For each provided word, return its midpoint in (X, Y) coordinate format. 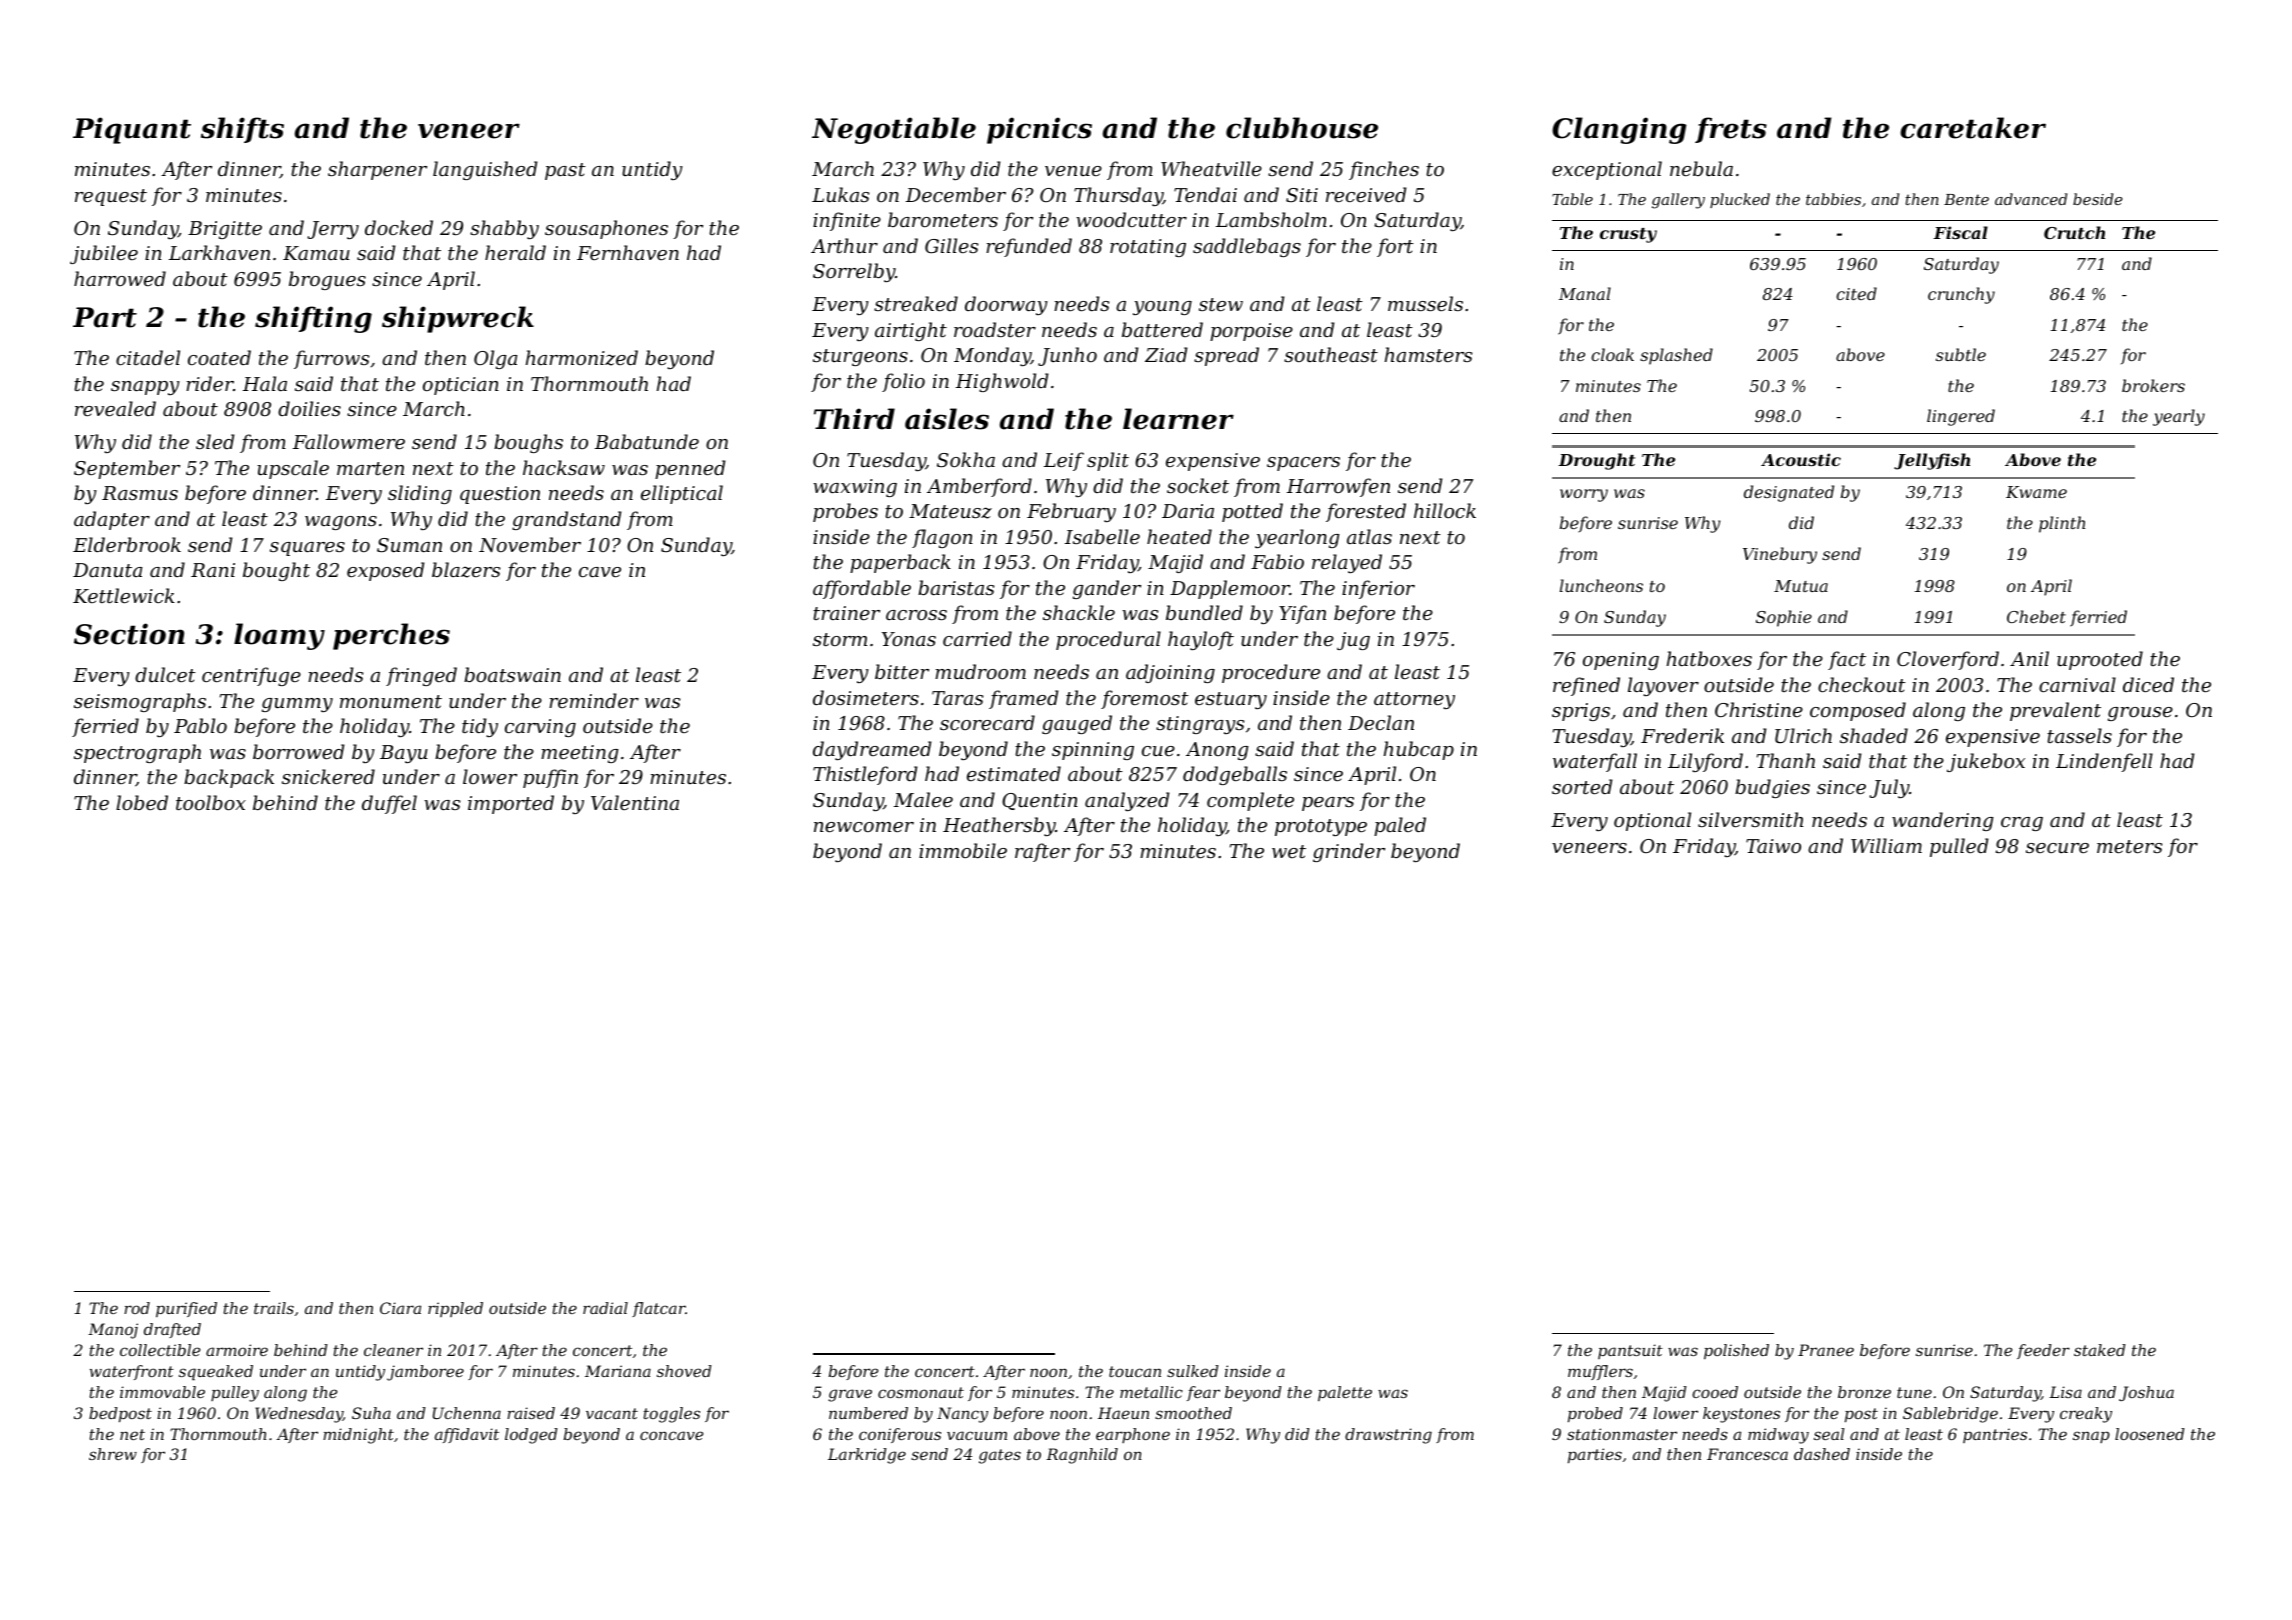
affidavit (467, 1435)
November (530, 545)
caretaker (1973, 128)
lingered (1961, 417)
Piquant (132, 130)
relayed (1347, 563)
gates (1000, 1456)
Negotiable (894, 130)
